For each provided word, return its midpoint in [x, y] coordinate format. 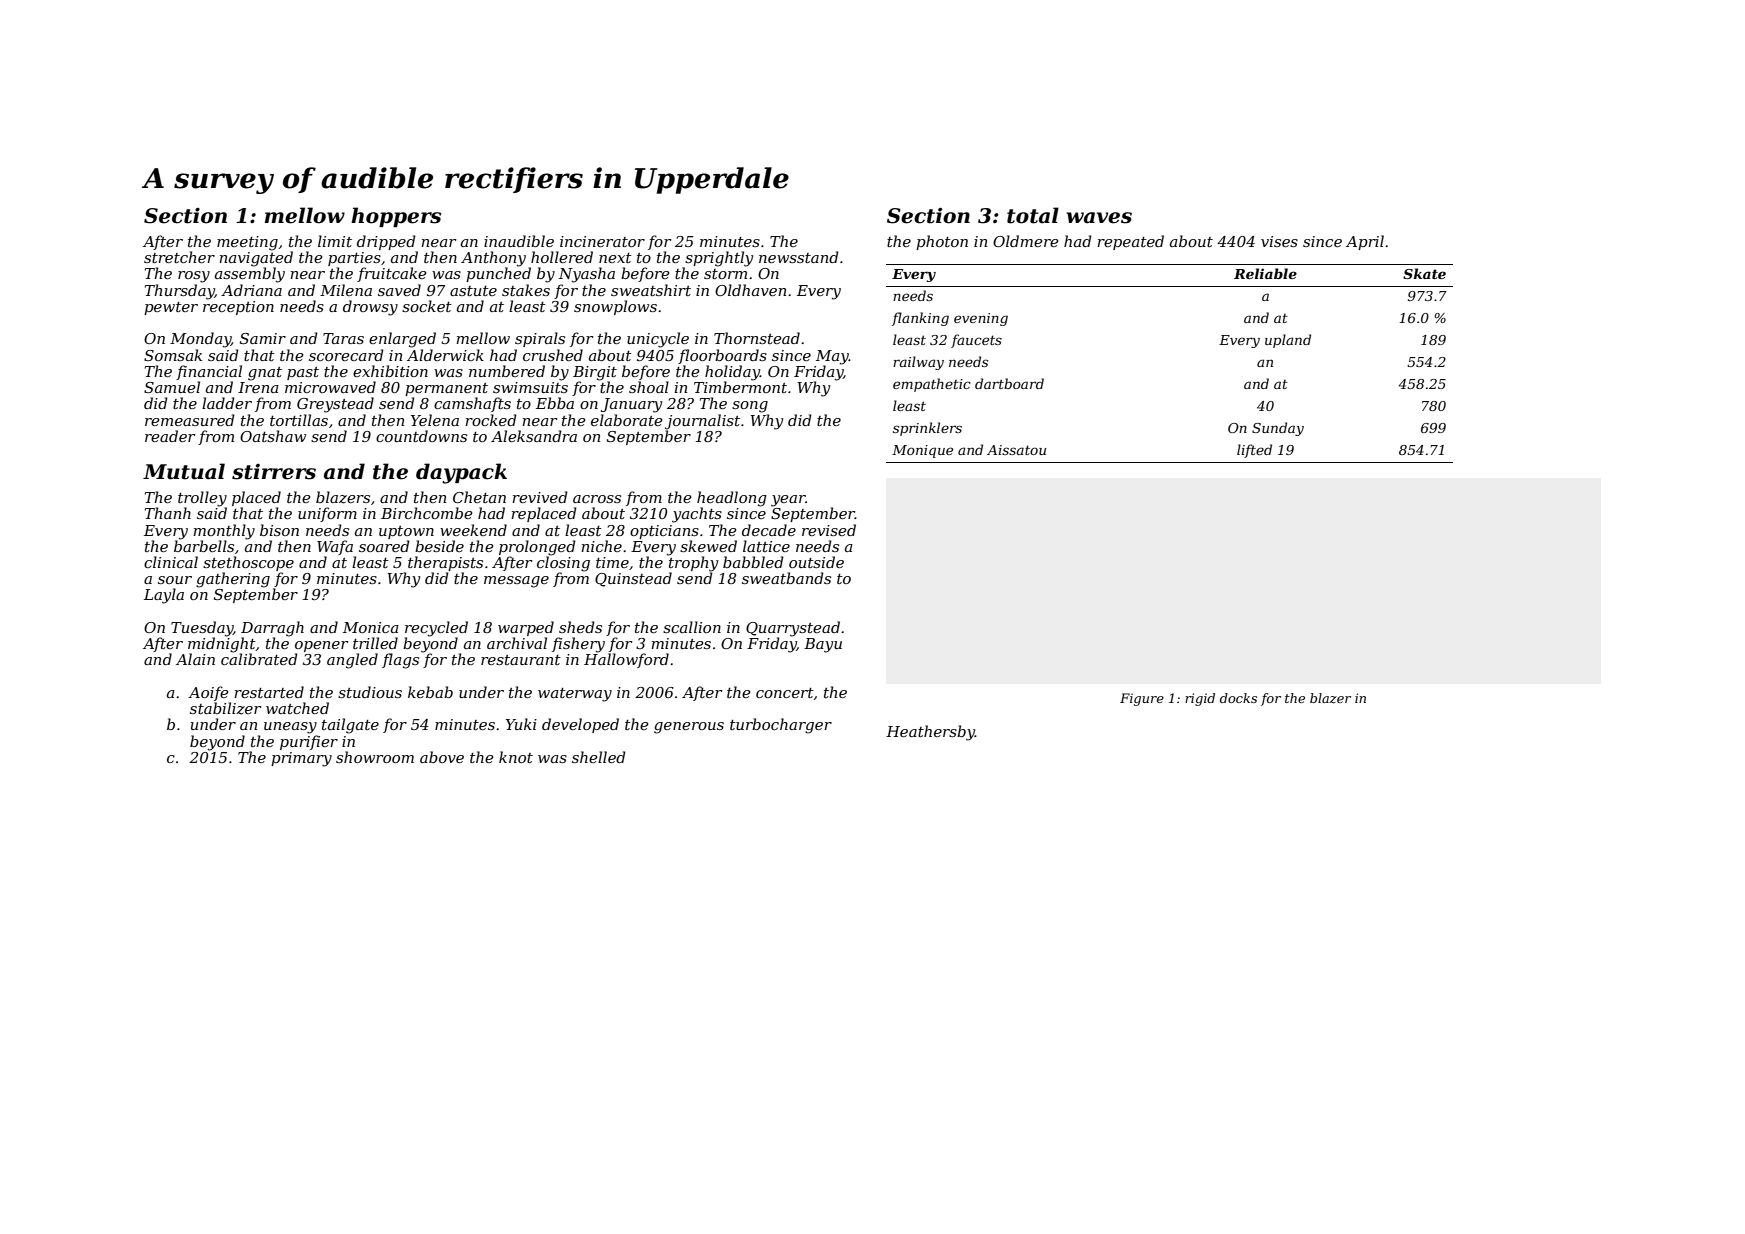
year [788, 501]
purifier [309, 742]
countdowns [421, 436]
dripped [386, 242]
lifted [1254, 451]
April [1365, 242]
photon [942, 242]
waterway [575, 695]
